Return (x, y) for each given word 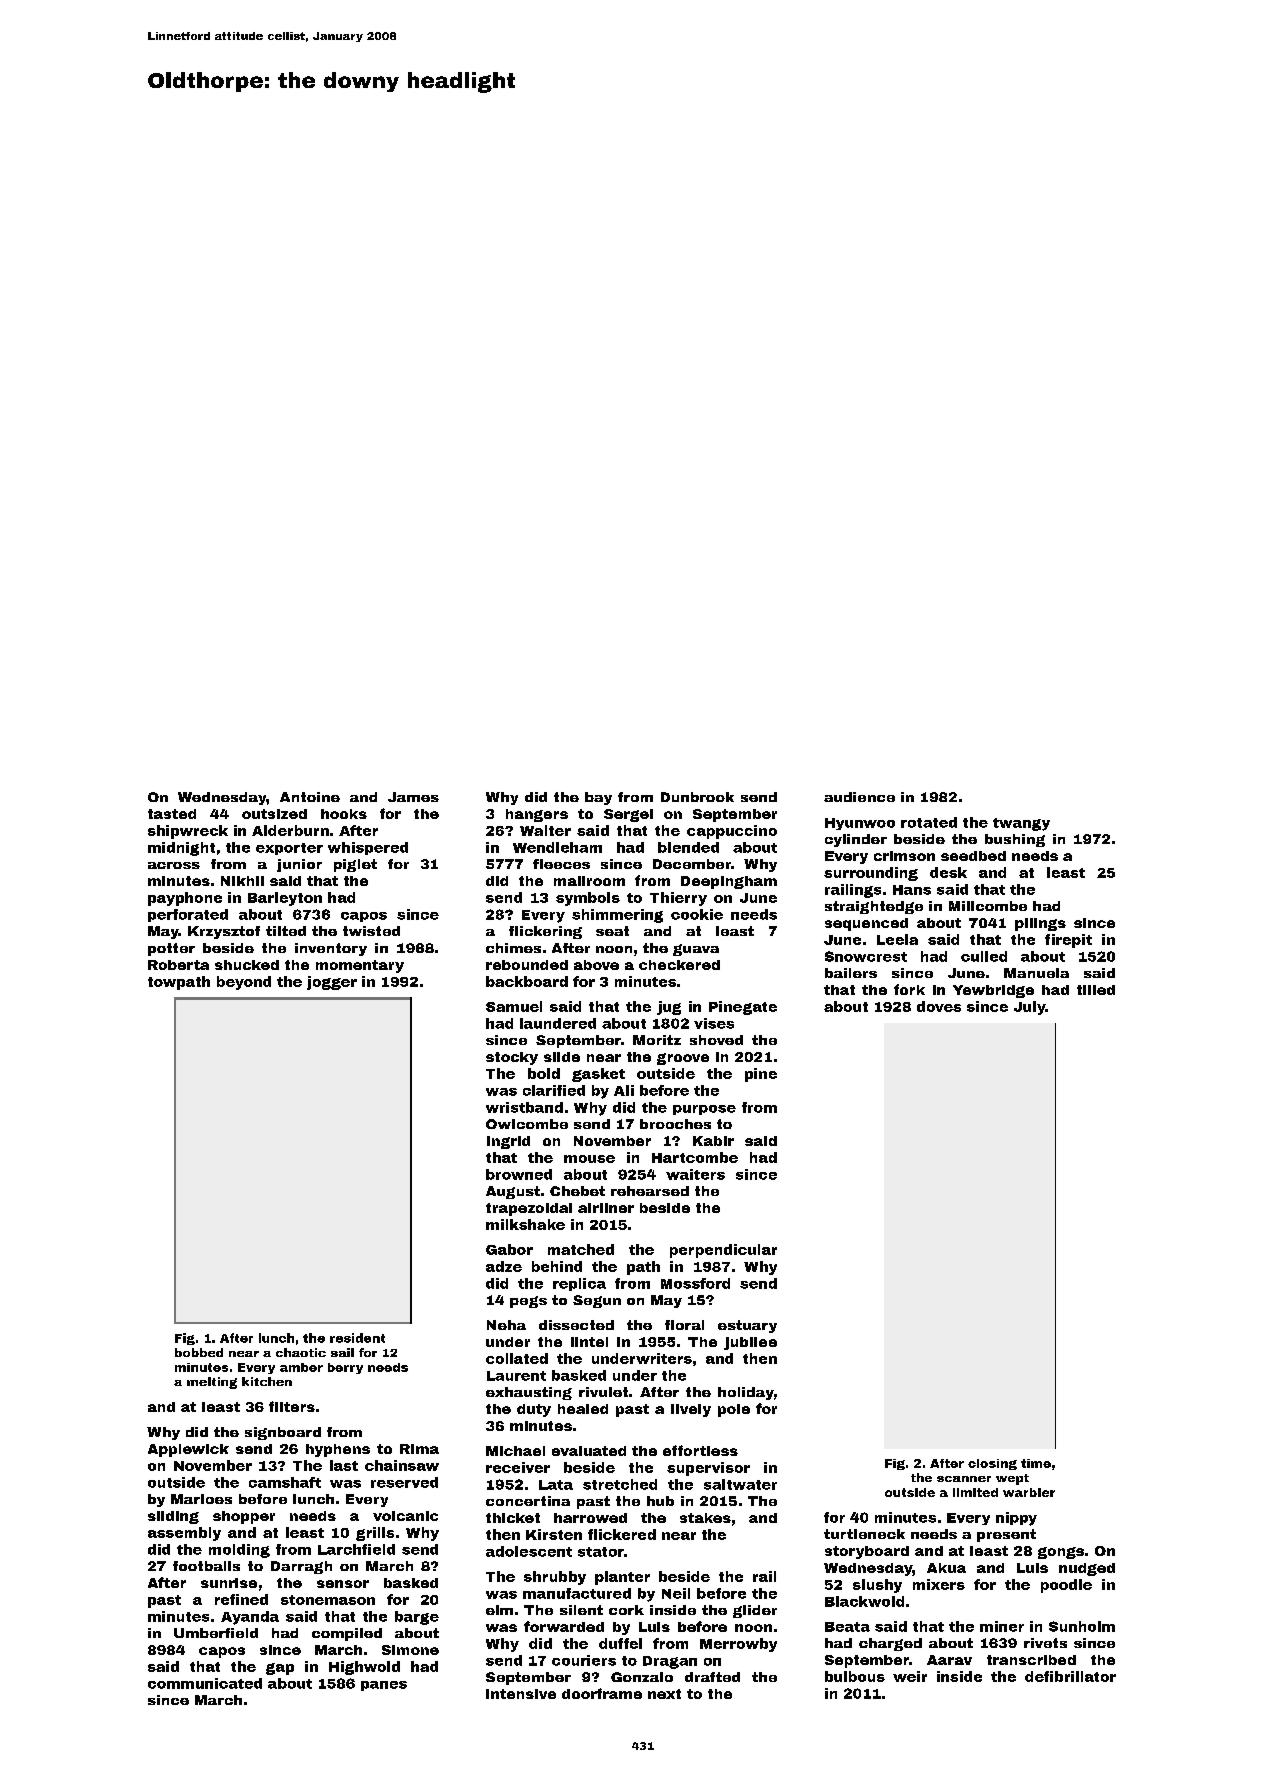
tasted (172, 814)
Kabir (713, 1141)
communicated (205, 1683)
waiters (695, 1174)
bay (598, 798)
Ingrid (508, 1142)
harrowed (590, 1518)
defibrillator (1070, 1676)
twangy (1021, 824)
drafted (712, 1677)
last (344, 1465)
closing (992, 1464)
